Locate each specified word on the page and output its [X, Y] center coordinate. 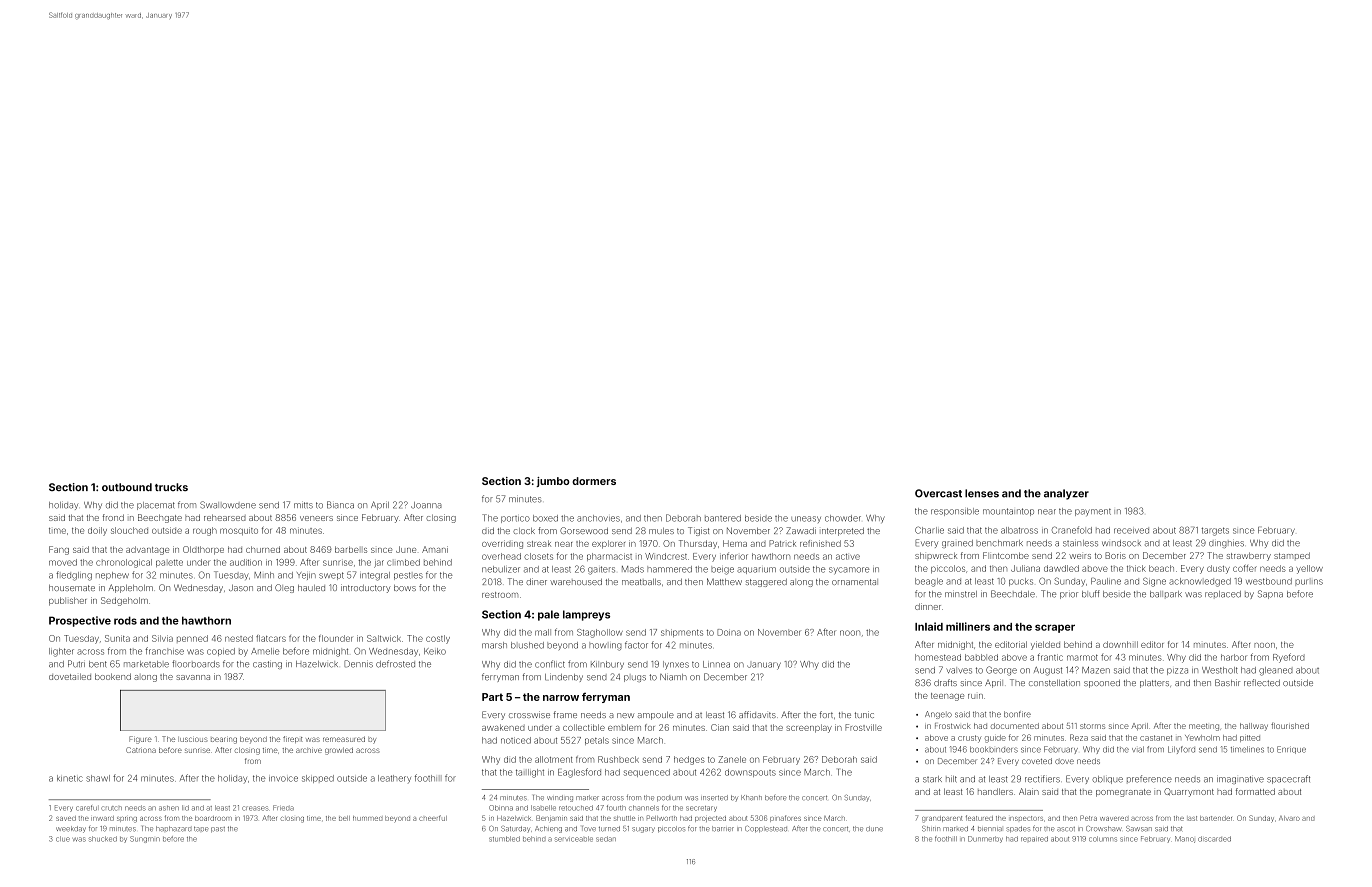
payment [1093, 512]
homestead [938, 657]
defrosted [395, 664]
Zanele [732, 759]
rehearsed [225, 517]
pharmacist [609, 557]
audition [246, 562]
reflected [1262, 682]
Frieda [283, 808]
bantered [723, 518]
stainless [1080, 543]
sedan [606, 839]
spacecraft [1288, 779]
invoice [283, 779]
